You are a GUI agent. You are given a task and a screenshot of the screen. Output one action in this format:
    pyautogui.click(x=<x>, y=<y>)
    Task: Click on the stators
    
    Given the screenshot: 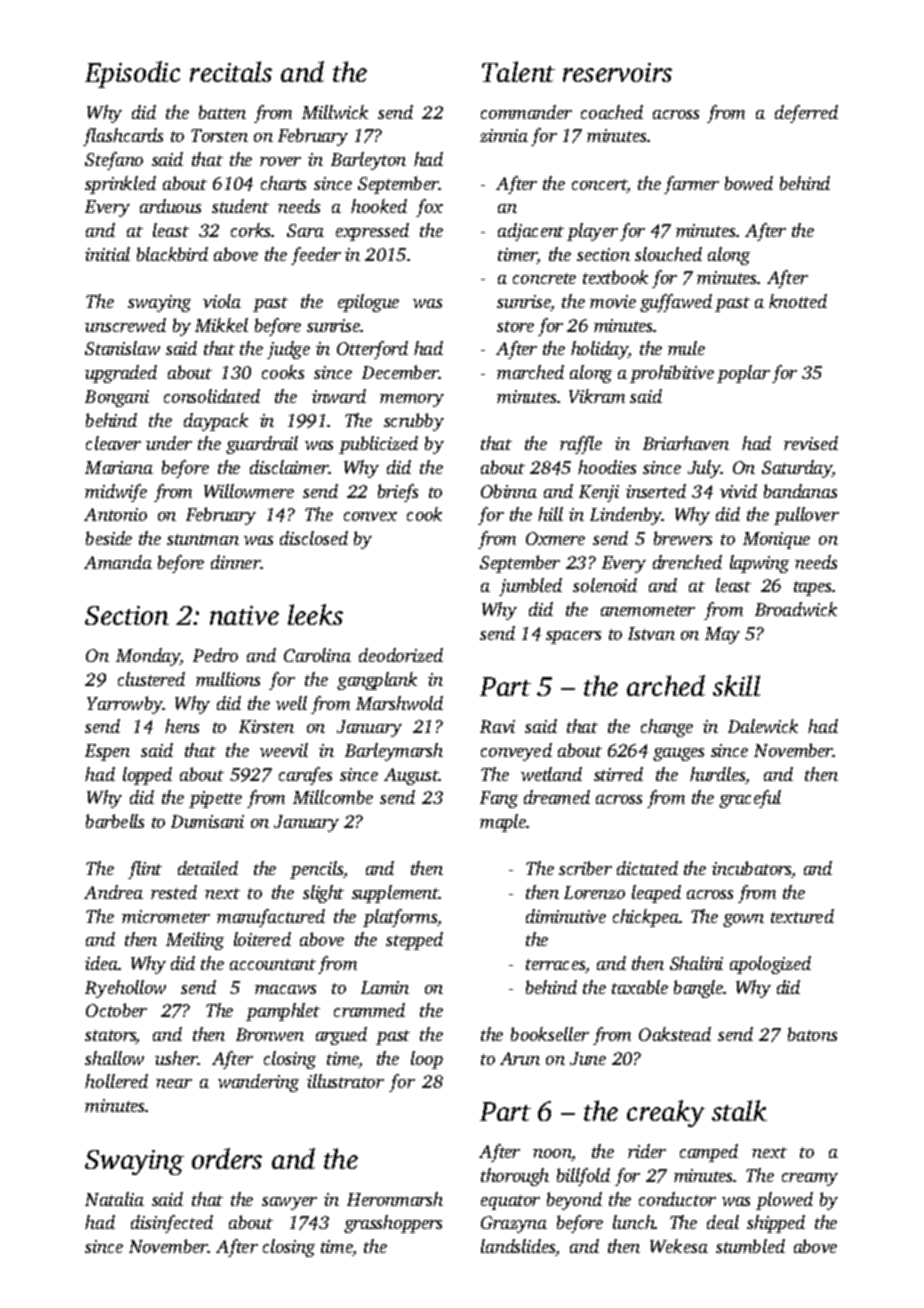 What is the action you would take?
    pyautogui.click(x=110, y=1037)
